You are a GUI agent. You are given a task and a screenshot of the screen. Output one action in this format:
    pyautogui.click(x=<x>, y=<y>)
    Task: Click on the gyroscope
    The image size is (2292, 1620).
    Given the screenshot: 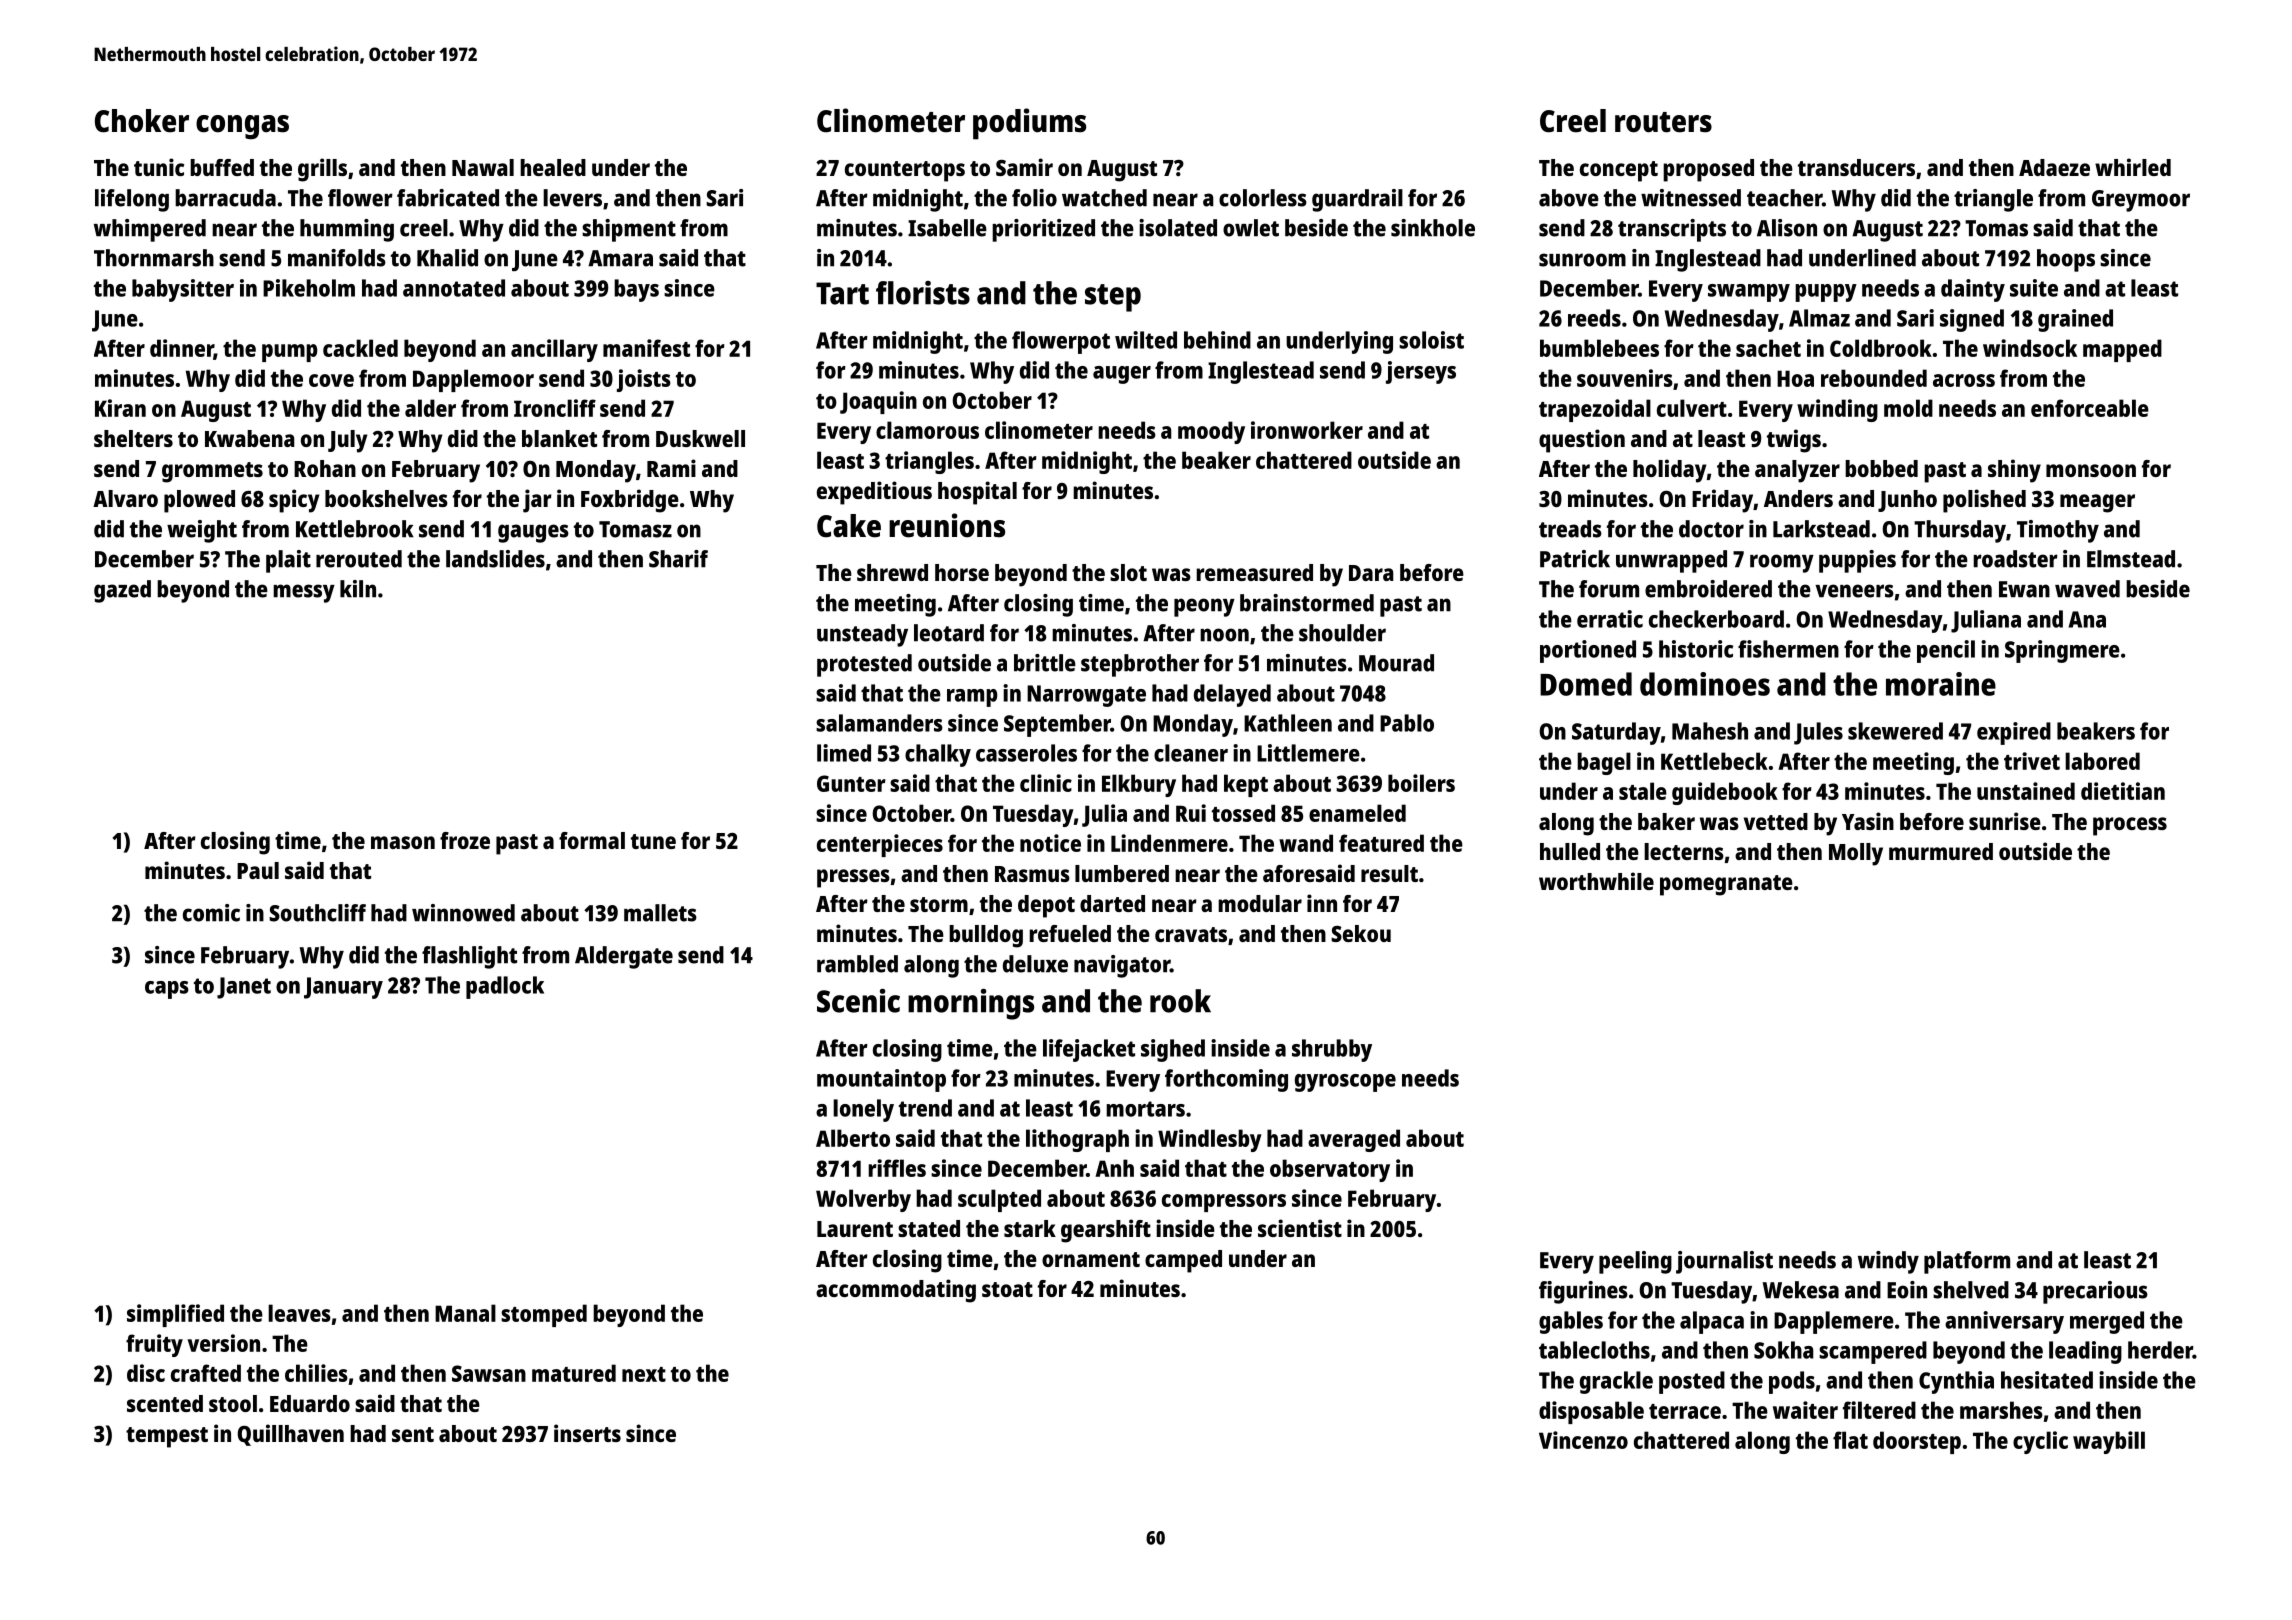 What is the action you would take?
    pyautogui.click(x=1345, y=1083)
